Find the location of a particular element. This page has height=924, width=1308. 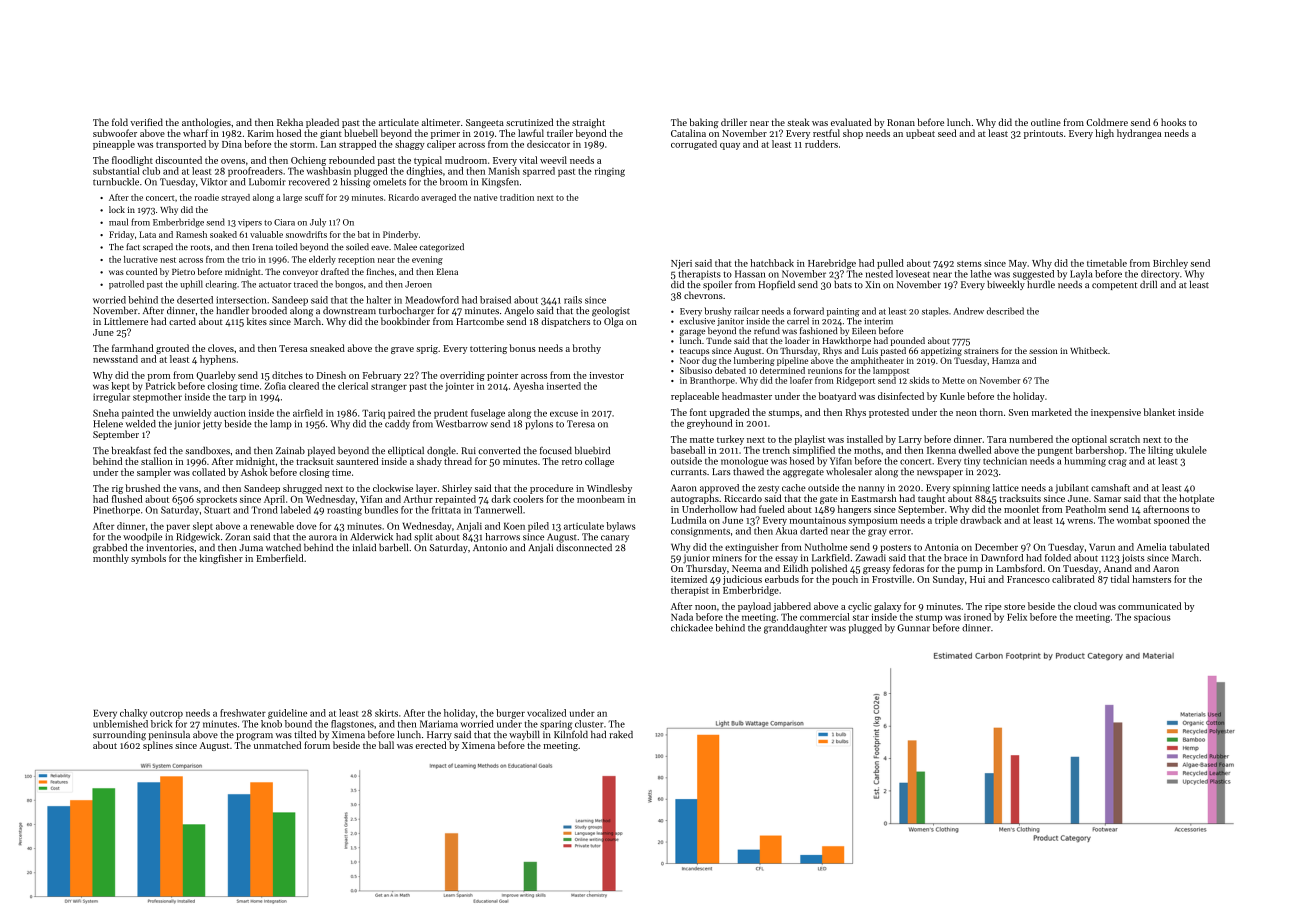

hotplate is located at coordinates (1196, 499).
